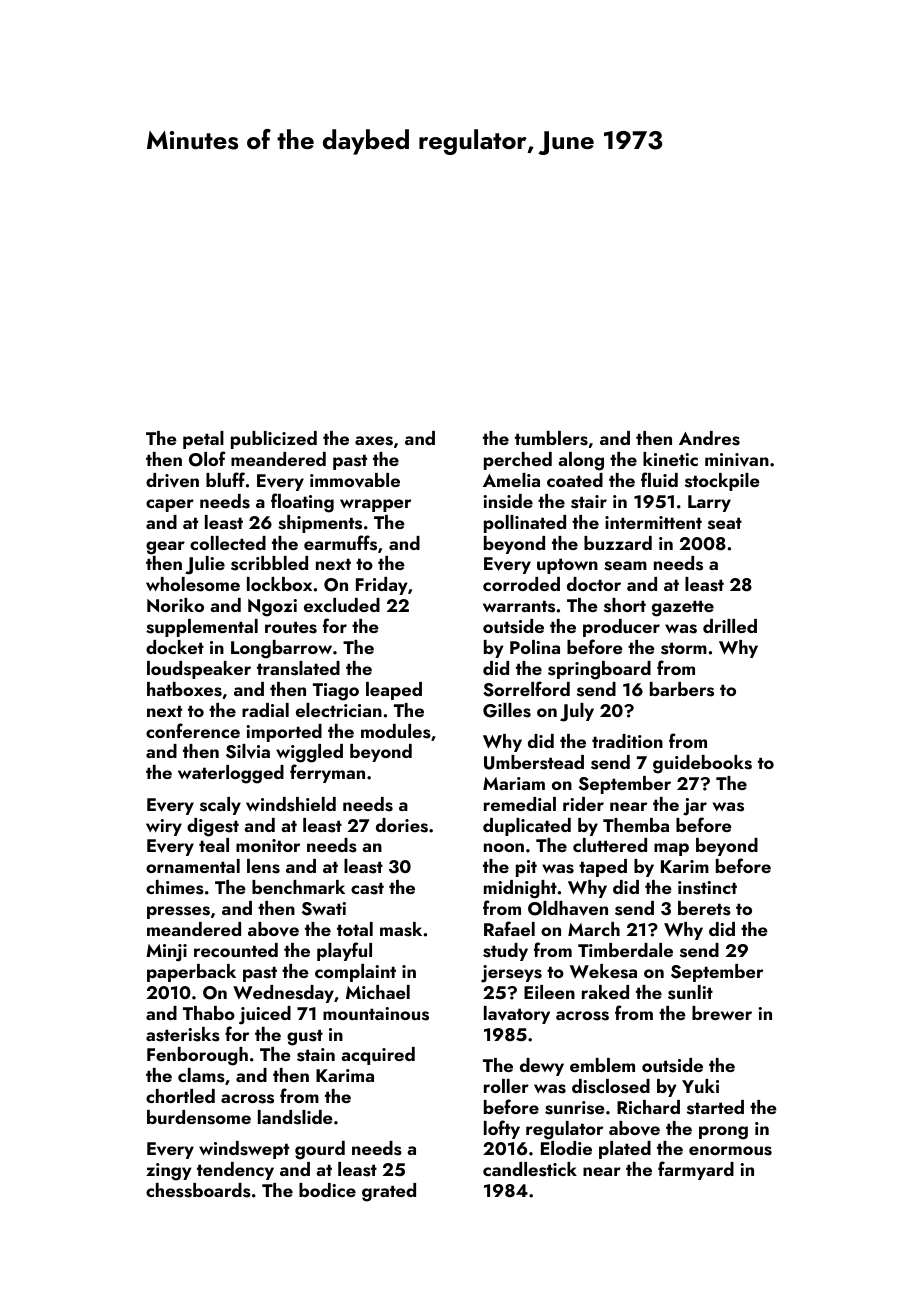  I want to click on grated, so click(389, 1192).
